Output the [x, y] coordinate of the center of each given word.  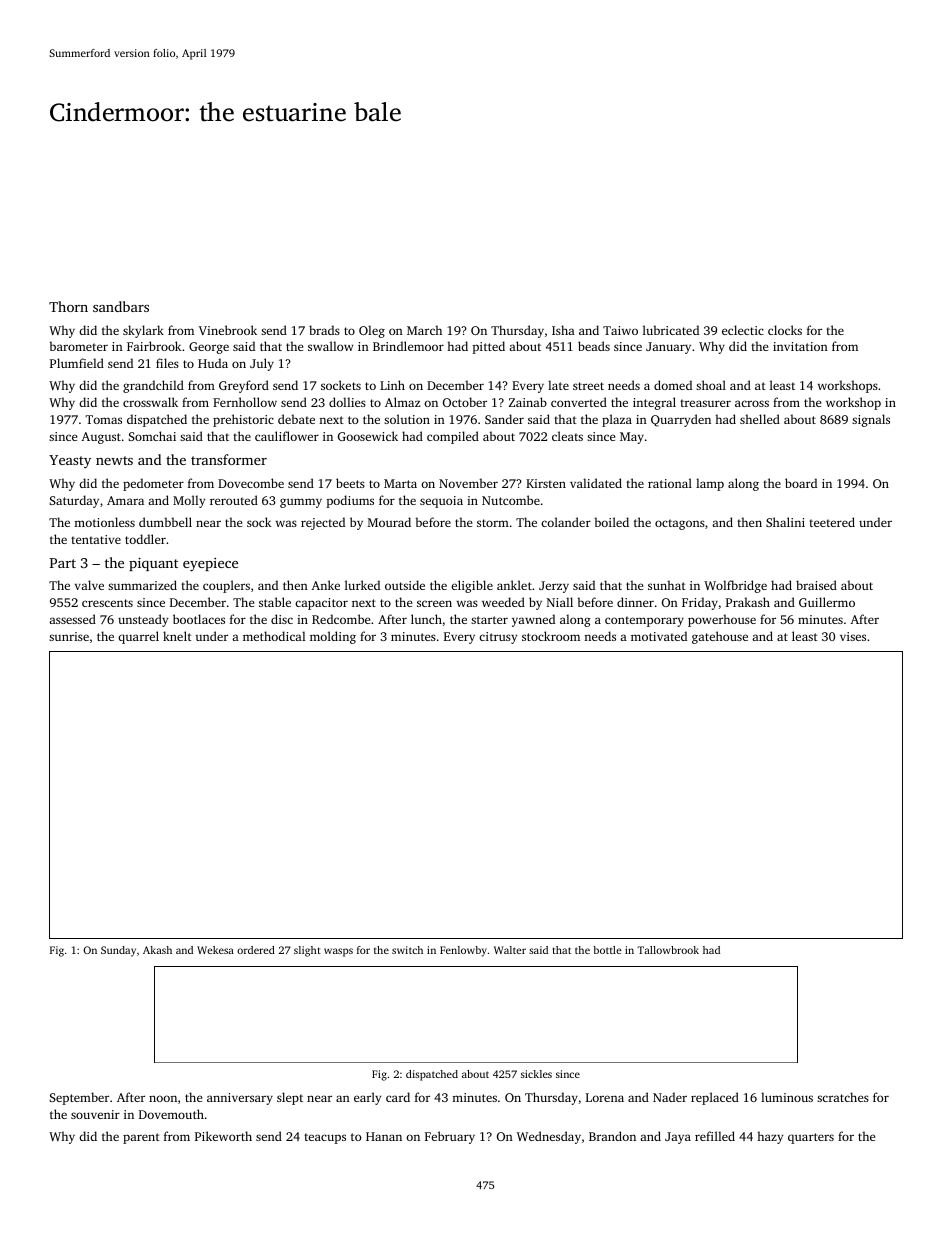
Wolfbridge [735, 586]
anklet [514, 585]
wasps [338, 952]
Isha [563, 330]
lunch [426, 619]
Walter [510, 950]
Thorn [68, 306]
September [79, 1098]
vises [853, 636]
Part [62, 563]
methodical [274, 636]
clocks [785, 330]
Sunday [118, 951]
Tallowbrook [668, 950]
